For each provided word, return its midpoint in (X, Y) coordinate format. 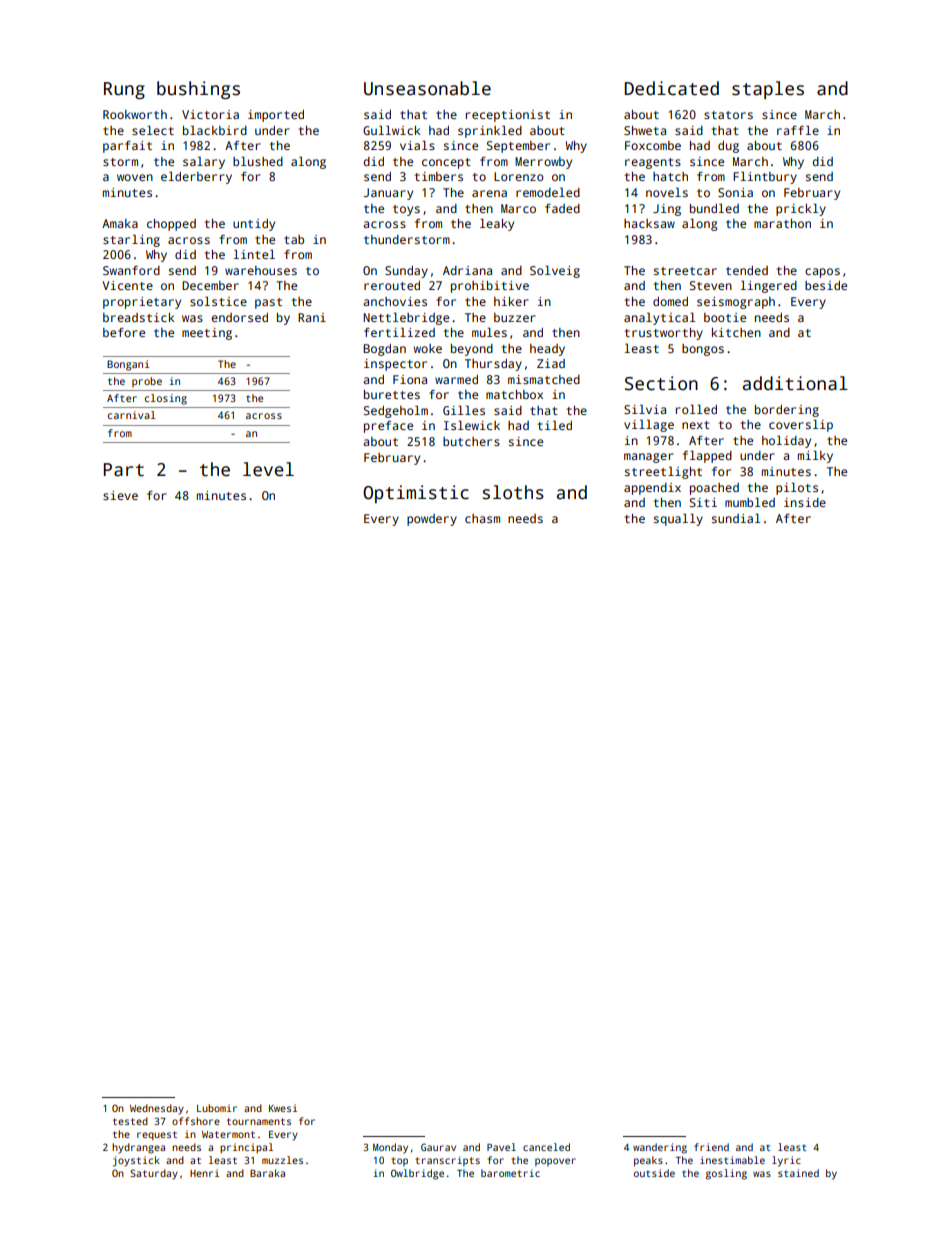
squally (678, 519)
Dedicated (671, 88)
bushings (198, 90)
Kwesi (283, 1108)
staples (768, 90)
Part (124, 470)
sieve (120, 495)
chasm (482, 518)
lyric (786, 1161)
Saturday (154, 1174)
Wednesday (157, 1109)
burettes (392, 394)
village (649, 425)
